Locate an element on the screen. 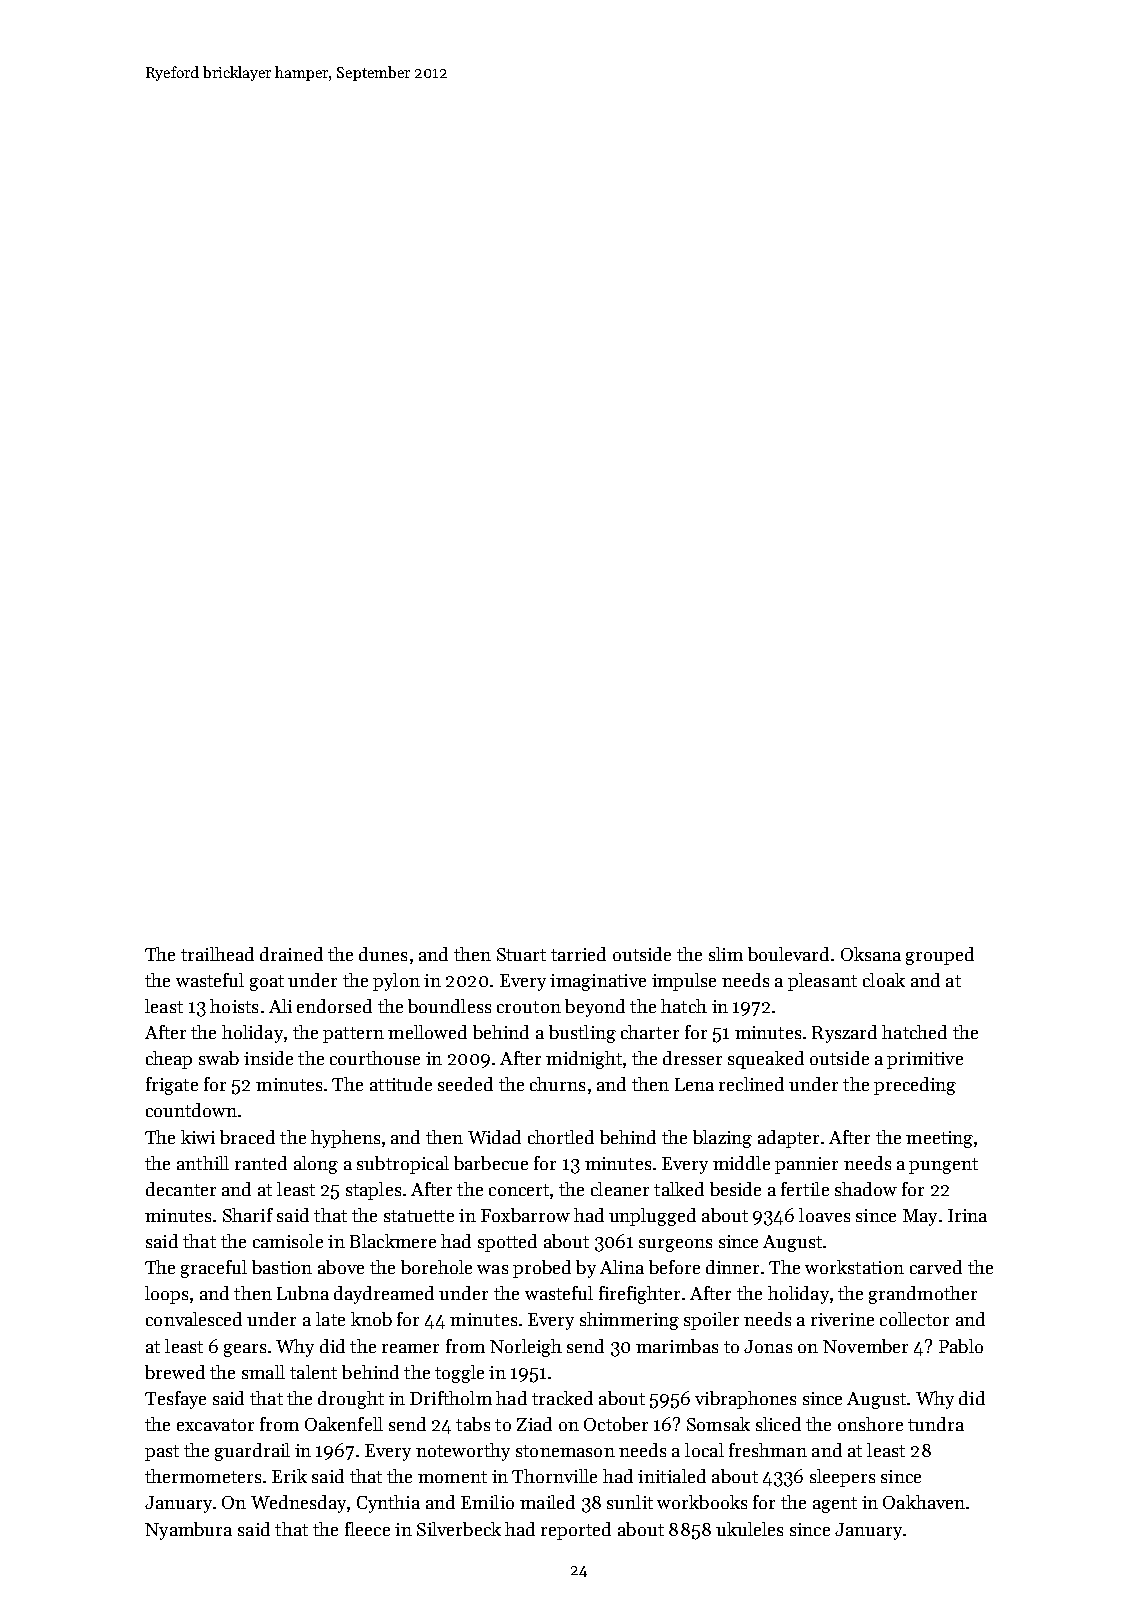  trailhead is located at coordinates (217, 954).
